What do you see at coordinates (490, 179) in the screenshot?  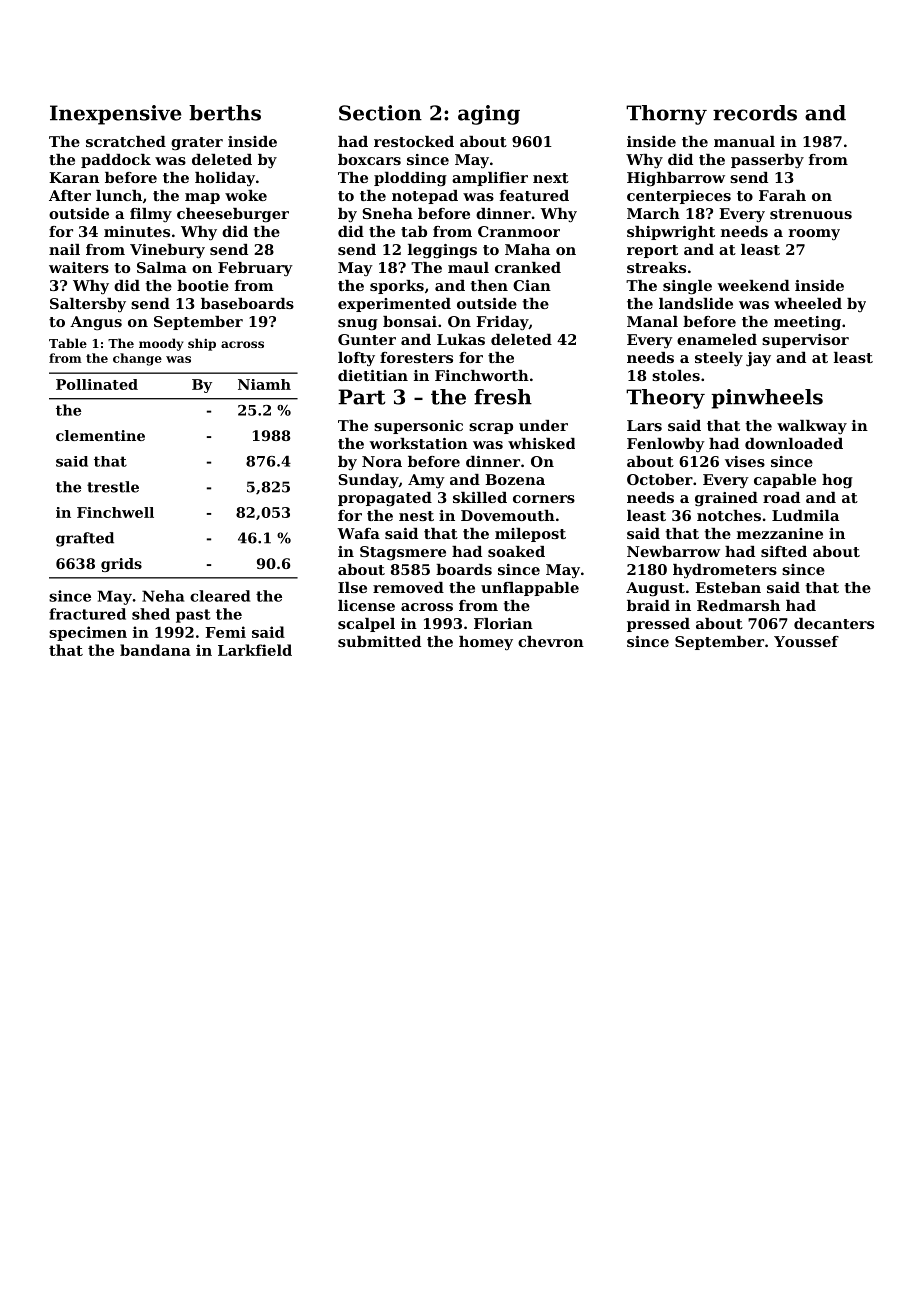 I see `amplifier` at bounding box center [490, 179].
